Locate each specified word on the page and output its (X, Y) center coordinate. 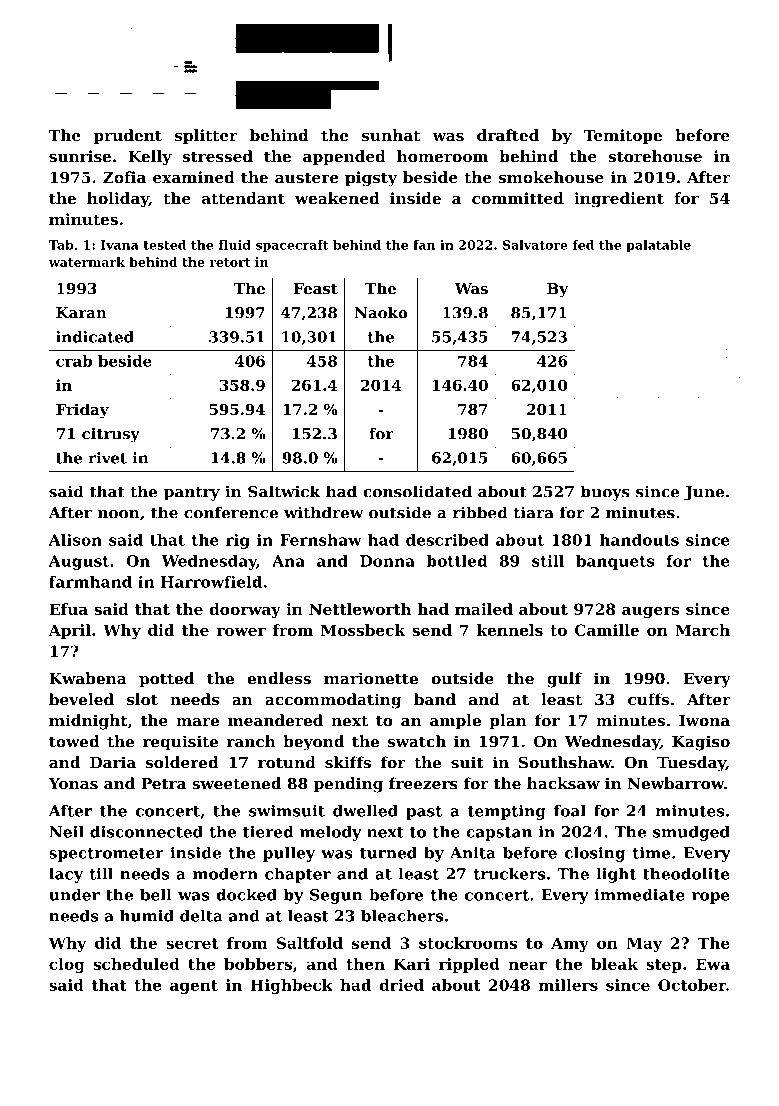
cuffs (648, 699)
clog (67, 965)
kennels (510, 630)
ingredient (619, 200)
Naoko (381, 313)
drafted (508, 135)
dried (401, 985)
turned (388, 853)
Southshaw (565, 762)
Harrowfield (211, 582)
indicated (95, 337)
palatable (658, 246)
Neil (66, 832)
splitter (206, 136)
